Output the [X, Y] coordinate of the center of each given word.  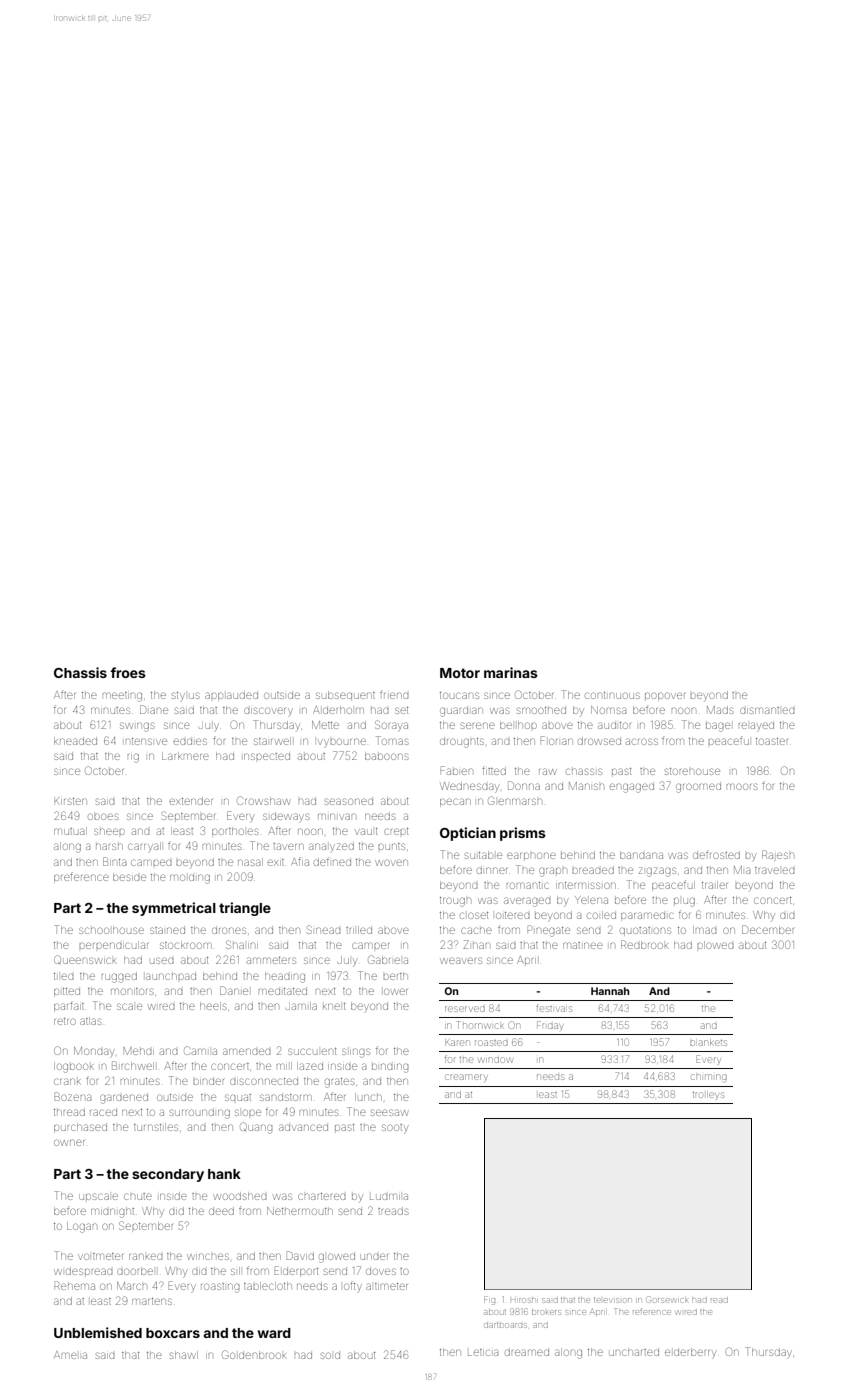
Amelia [70, 1355]
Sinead [324, 929]
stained [167, 930]
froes [128, 672]
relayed [756, 727]
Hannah [610, 991]
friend [394, 695]
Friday [549, 1026]
